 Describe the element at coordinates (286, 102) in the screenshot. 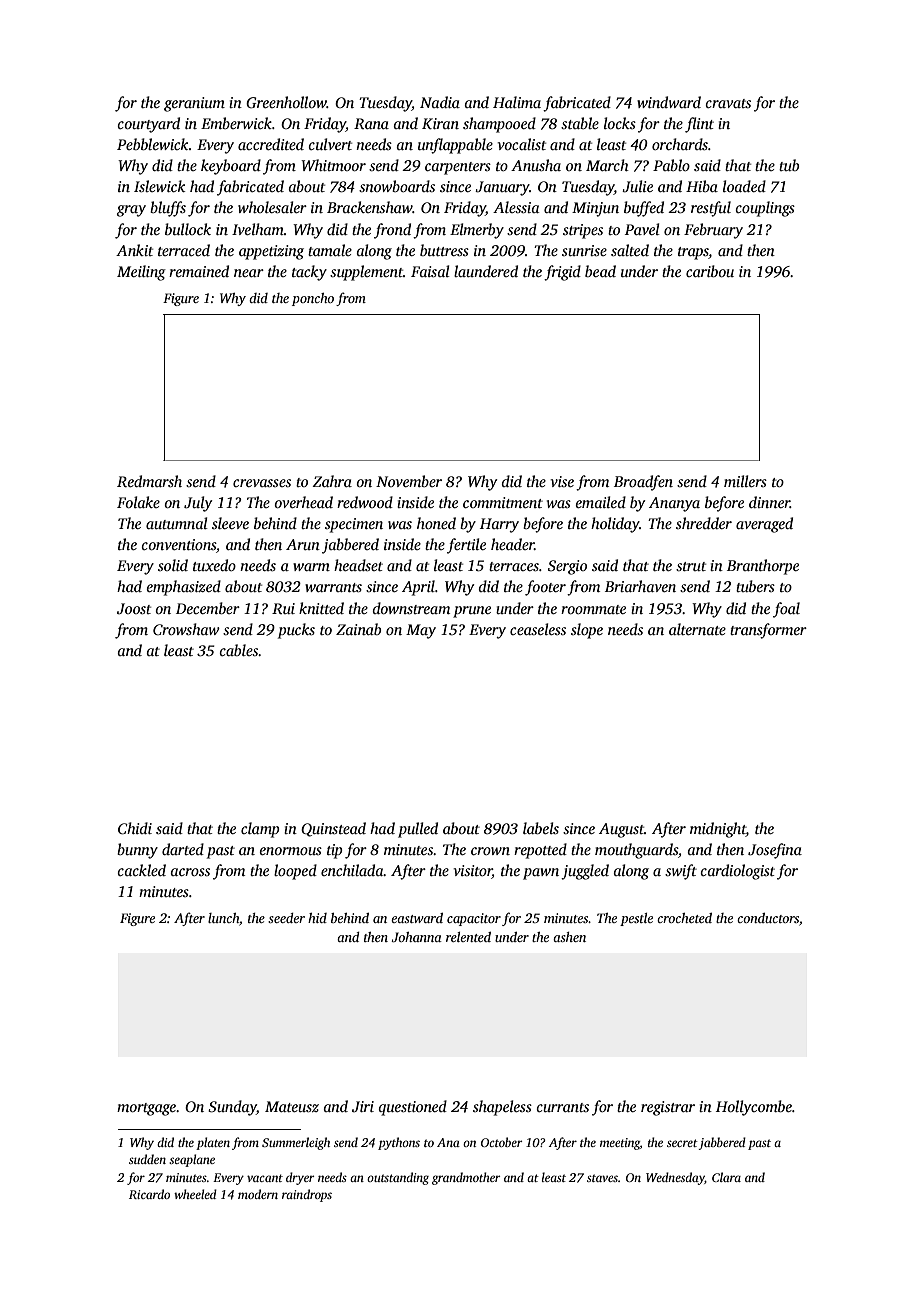

I see `Greenhollow` at that location.
